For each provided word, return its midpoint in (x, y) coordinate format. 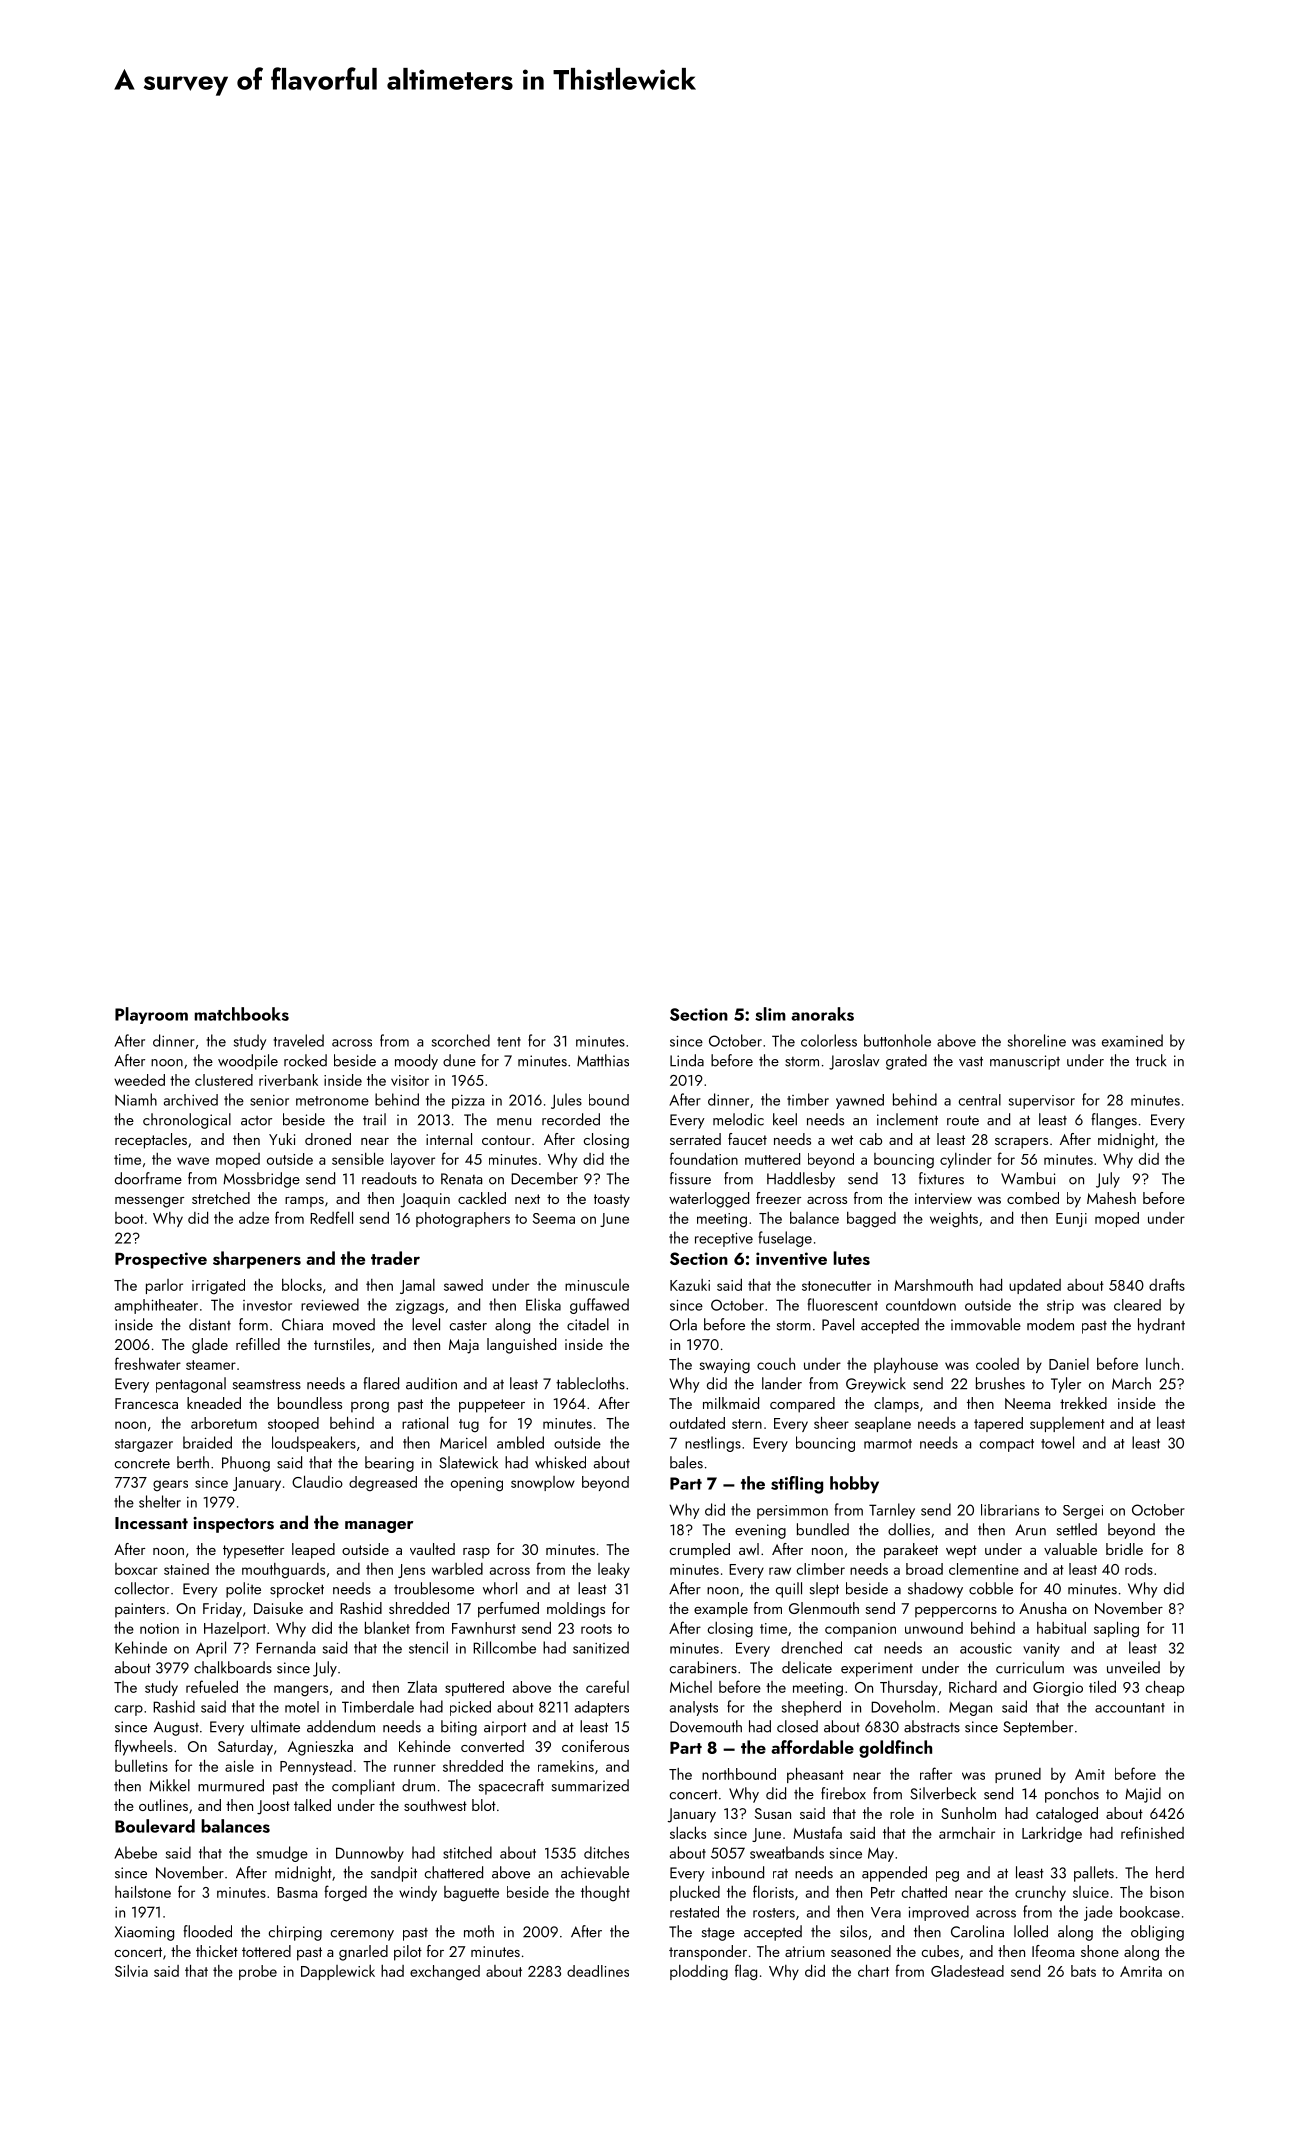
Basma (297, 1892)
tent (509, 1042)
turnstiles (342, 1344)
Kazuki (690, 1285)
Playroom (151, 1015)
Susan (773, 1813)
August (176, 1728)
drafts (1167, 1284)
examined (1132, 1040)
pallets (1094, 1874)
